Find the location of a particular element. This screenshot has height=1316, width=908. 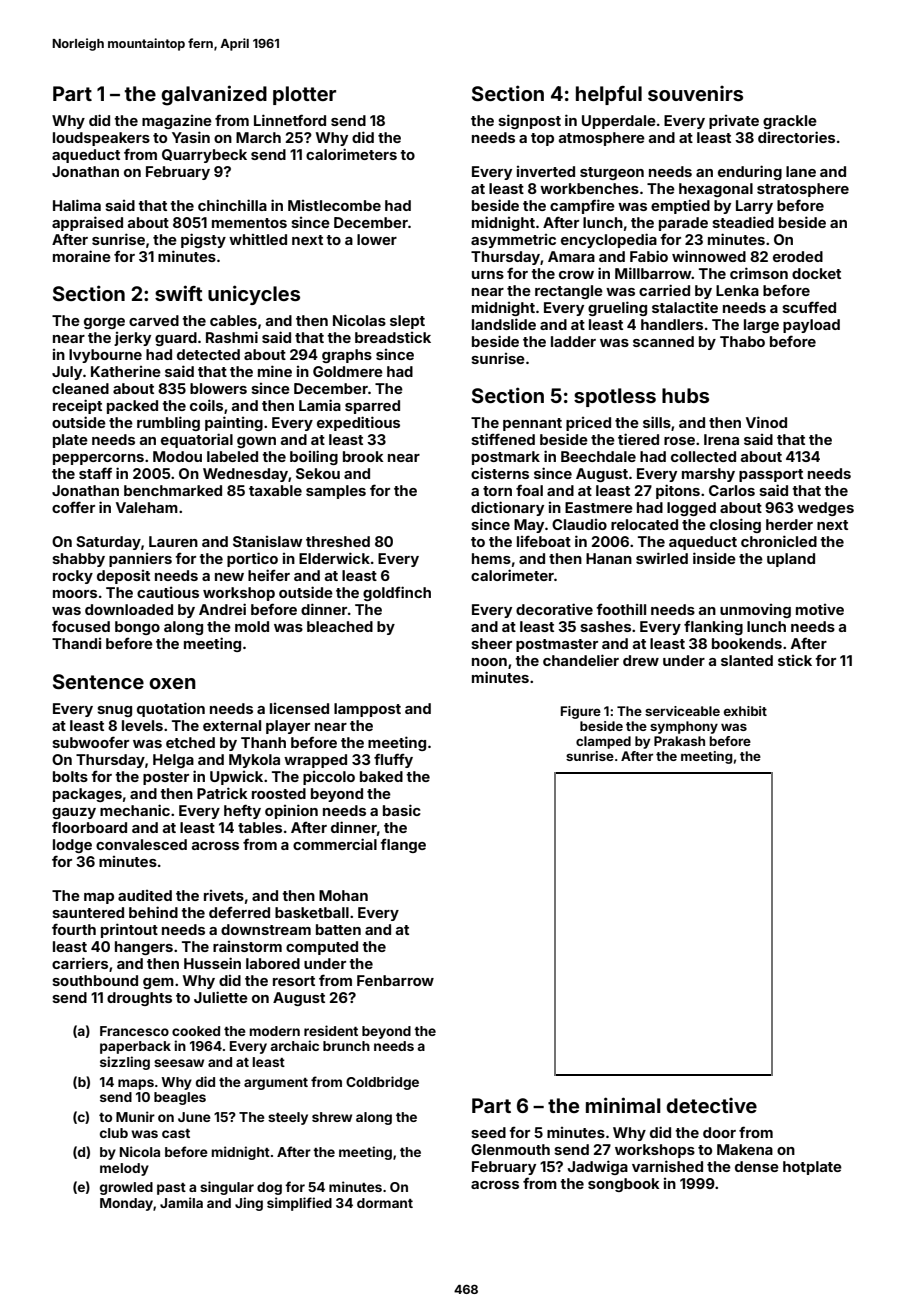

pigsty is located at coordinates (203, 240).
